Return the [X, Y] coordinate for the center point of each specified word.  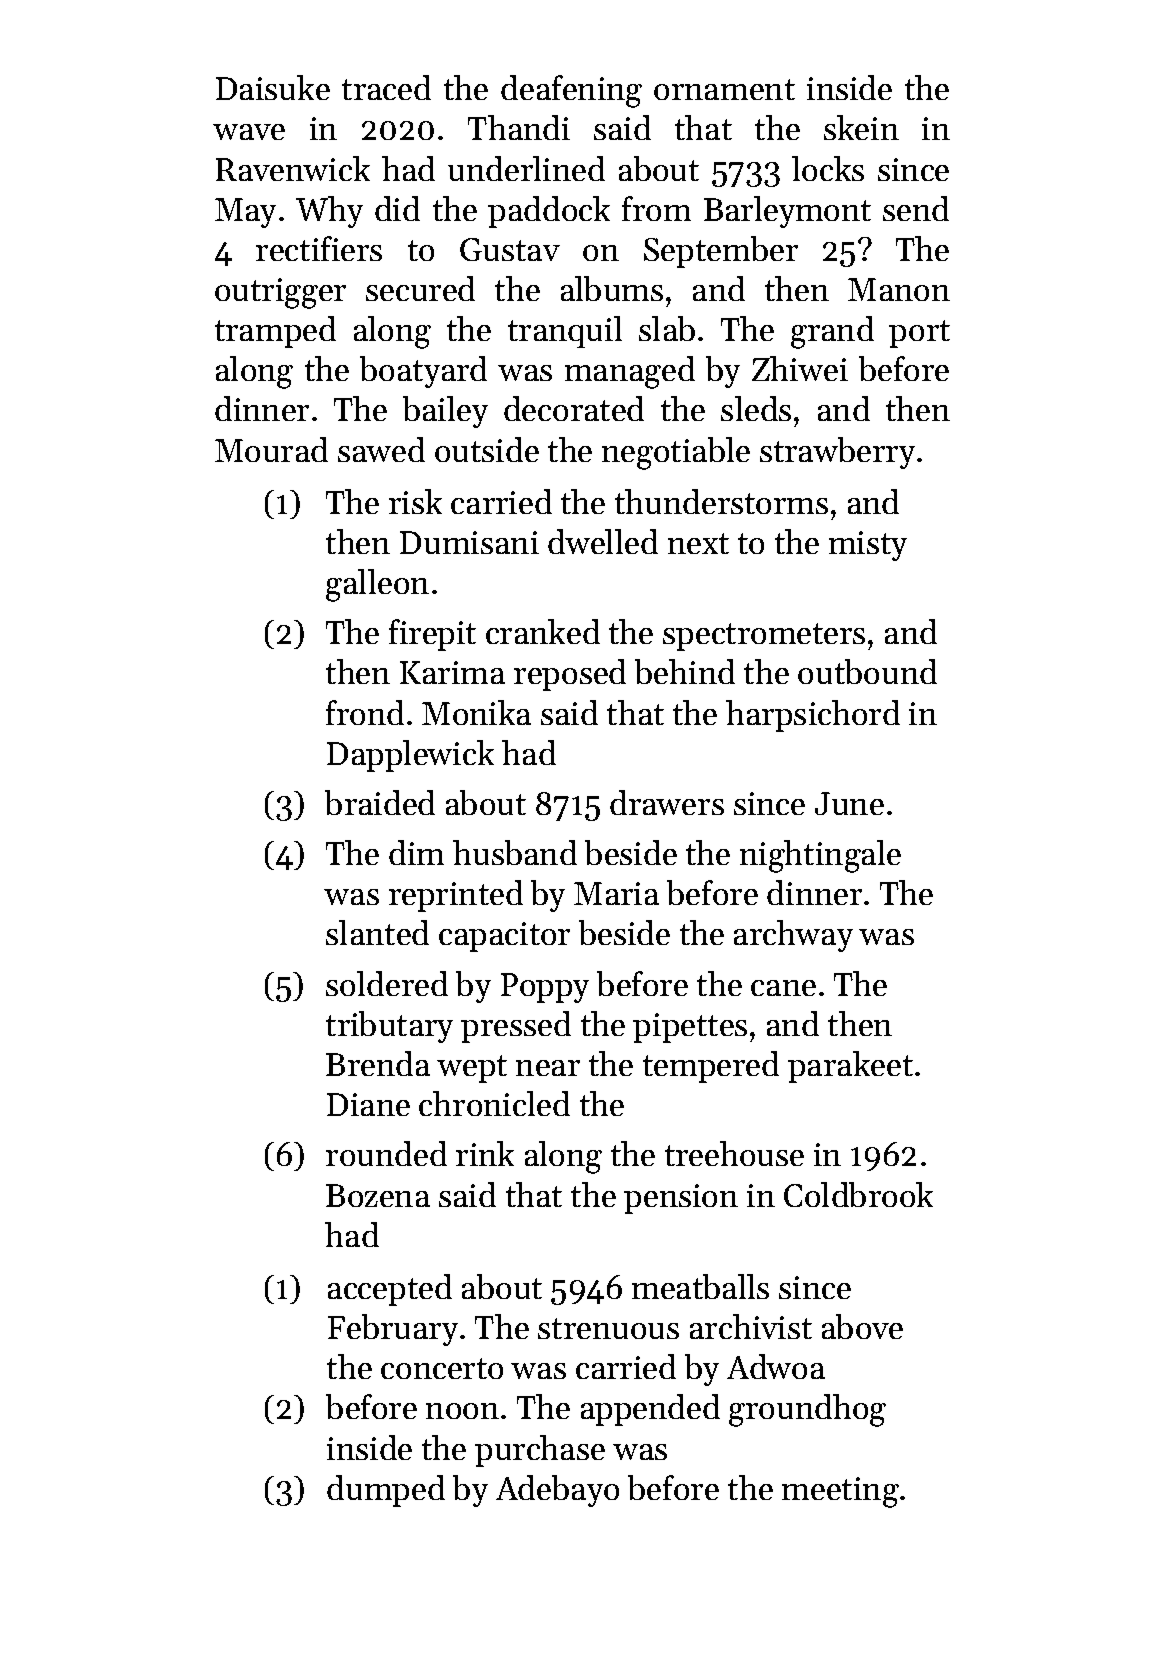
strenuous [608, 1328]
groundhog [807, 1410]
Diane [368, 1104]
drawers [667, 802]
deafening [571, 91]
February [393, 1330]
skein [861, 127]
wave [249, 132]
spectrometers [764, 637]
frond [365, 712]
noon [462, 1411]
